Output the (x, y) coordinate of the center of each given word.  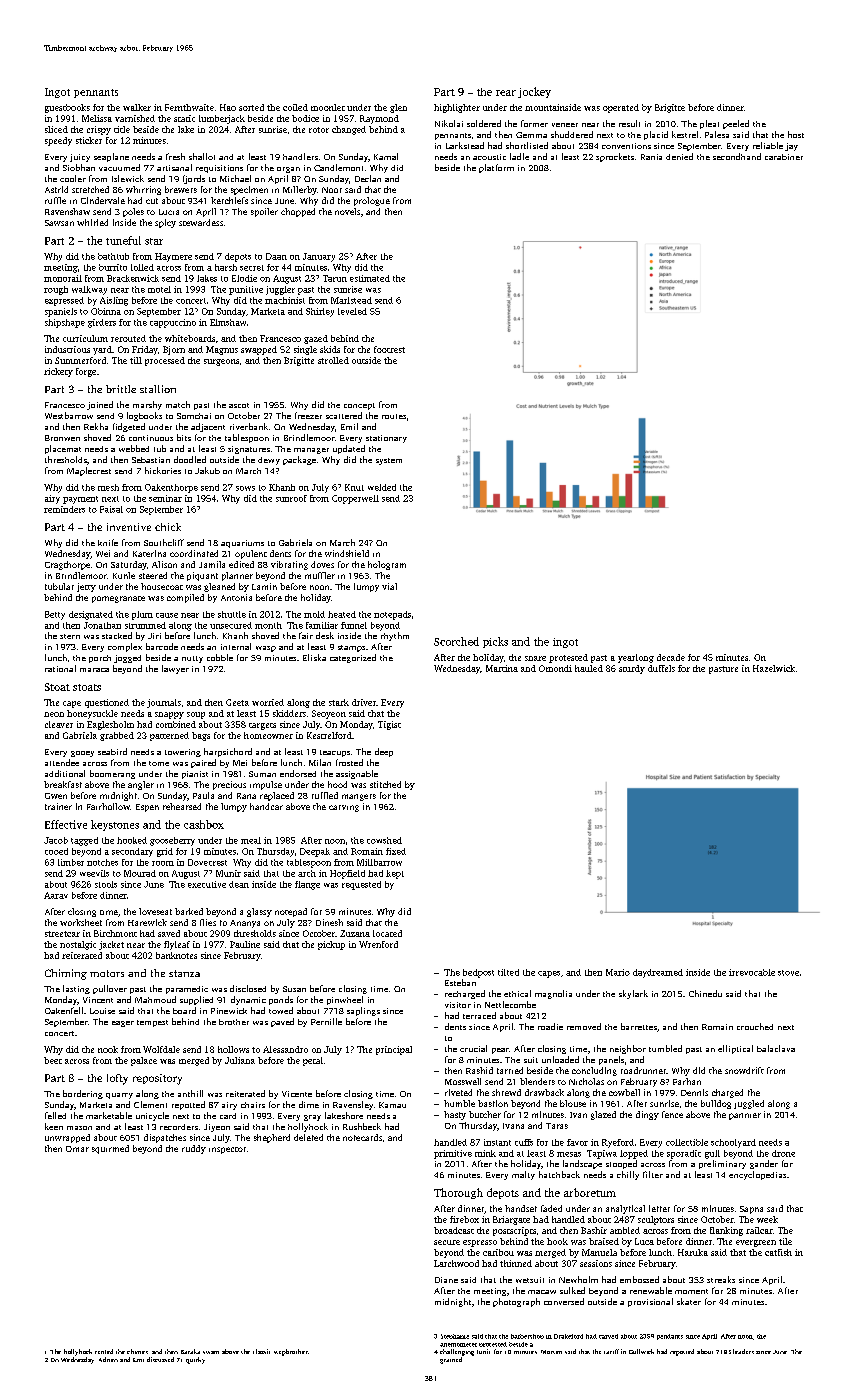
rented (104, 1351)
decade (671, 657)
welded (382, 487)
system (389, 461)
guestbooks (67, 108)
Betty (55, 615)
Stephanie (455, 1336)
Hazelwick (774, 668)
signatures (249, 450)
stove (788, 973)
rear (506, 93)
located (387, 933)
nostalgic (78, 945)
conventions (626, 146)
